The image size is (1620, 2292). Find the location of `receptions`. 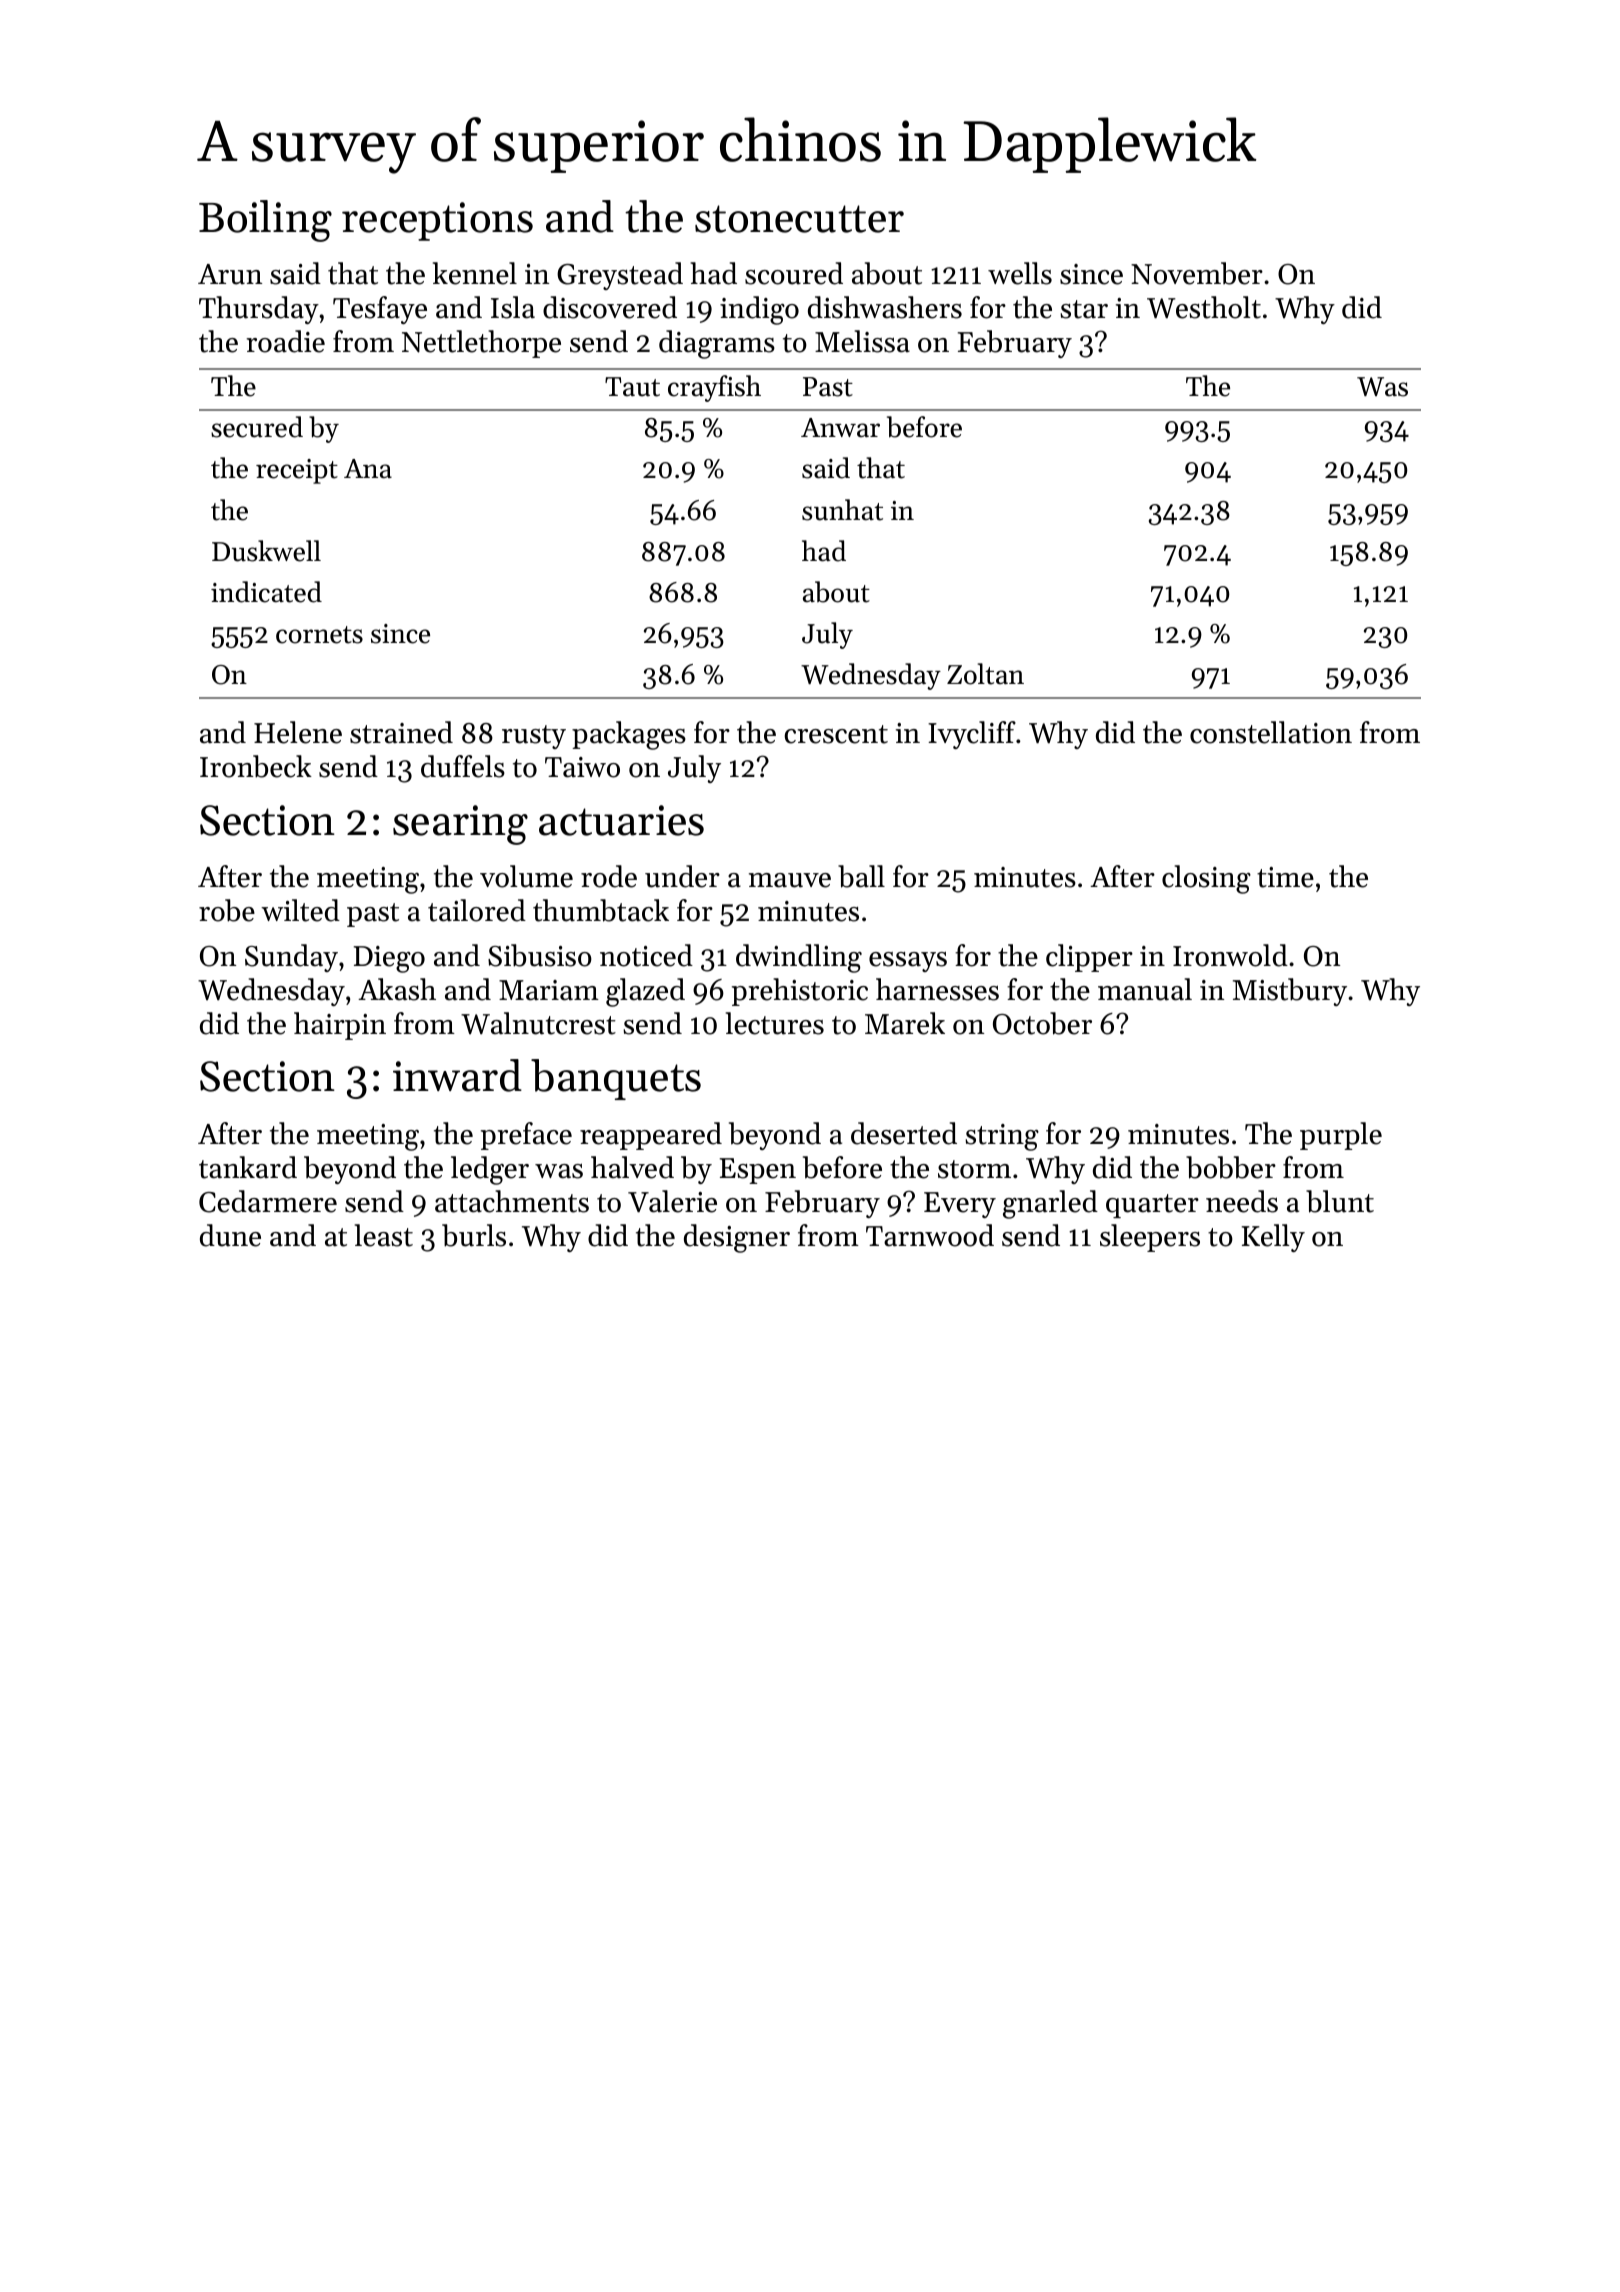

receptions is located at coordinates (437, 221).
